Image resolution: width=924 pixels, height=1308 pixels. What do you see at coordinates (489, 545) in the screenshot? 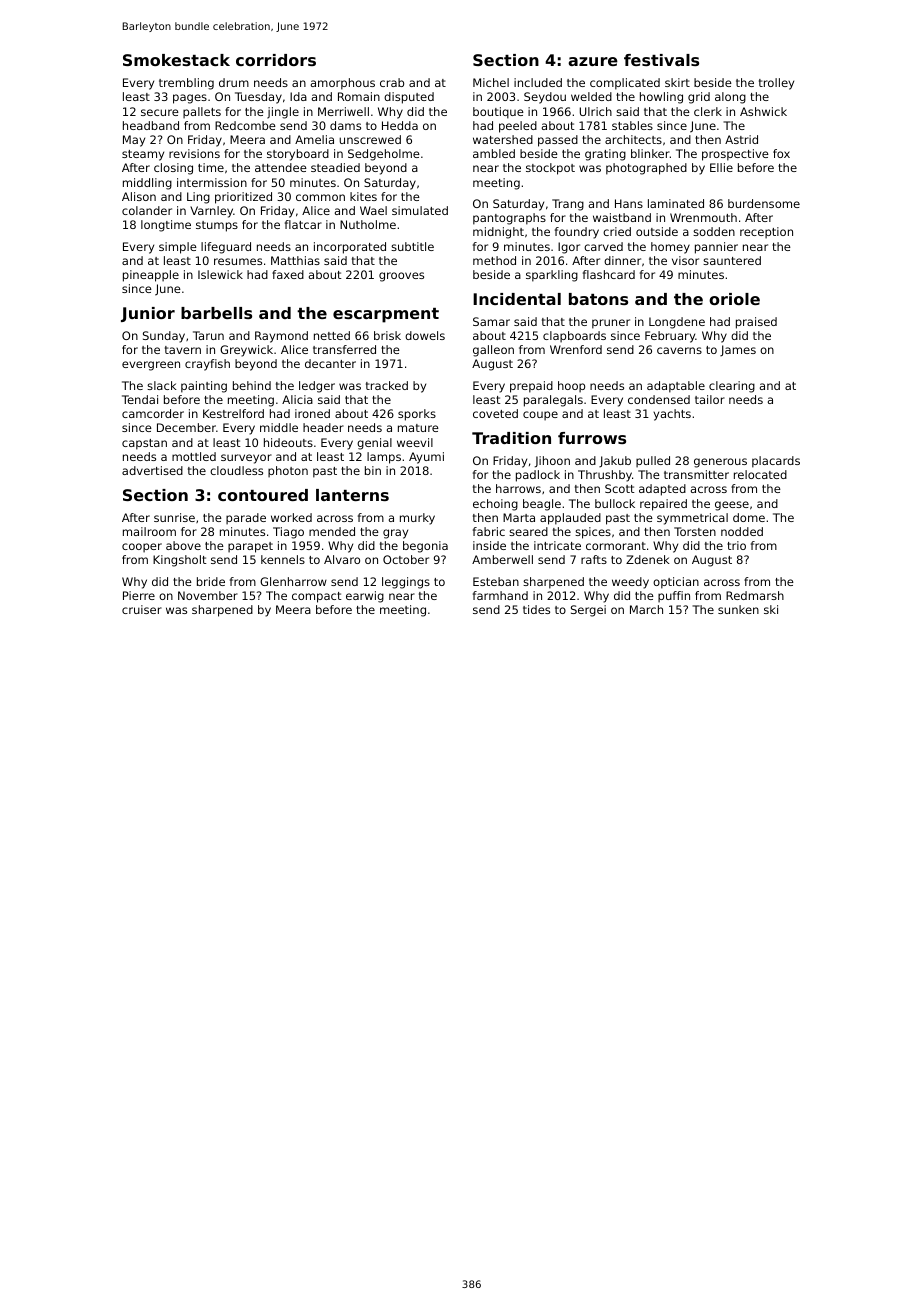
I see `inside` at bounding box center [489, 545].
